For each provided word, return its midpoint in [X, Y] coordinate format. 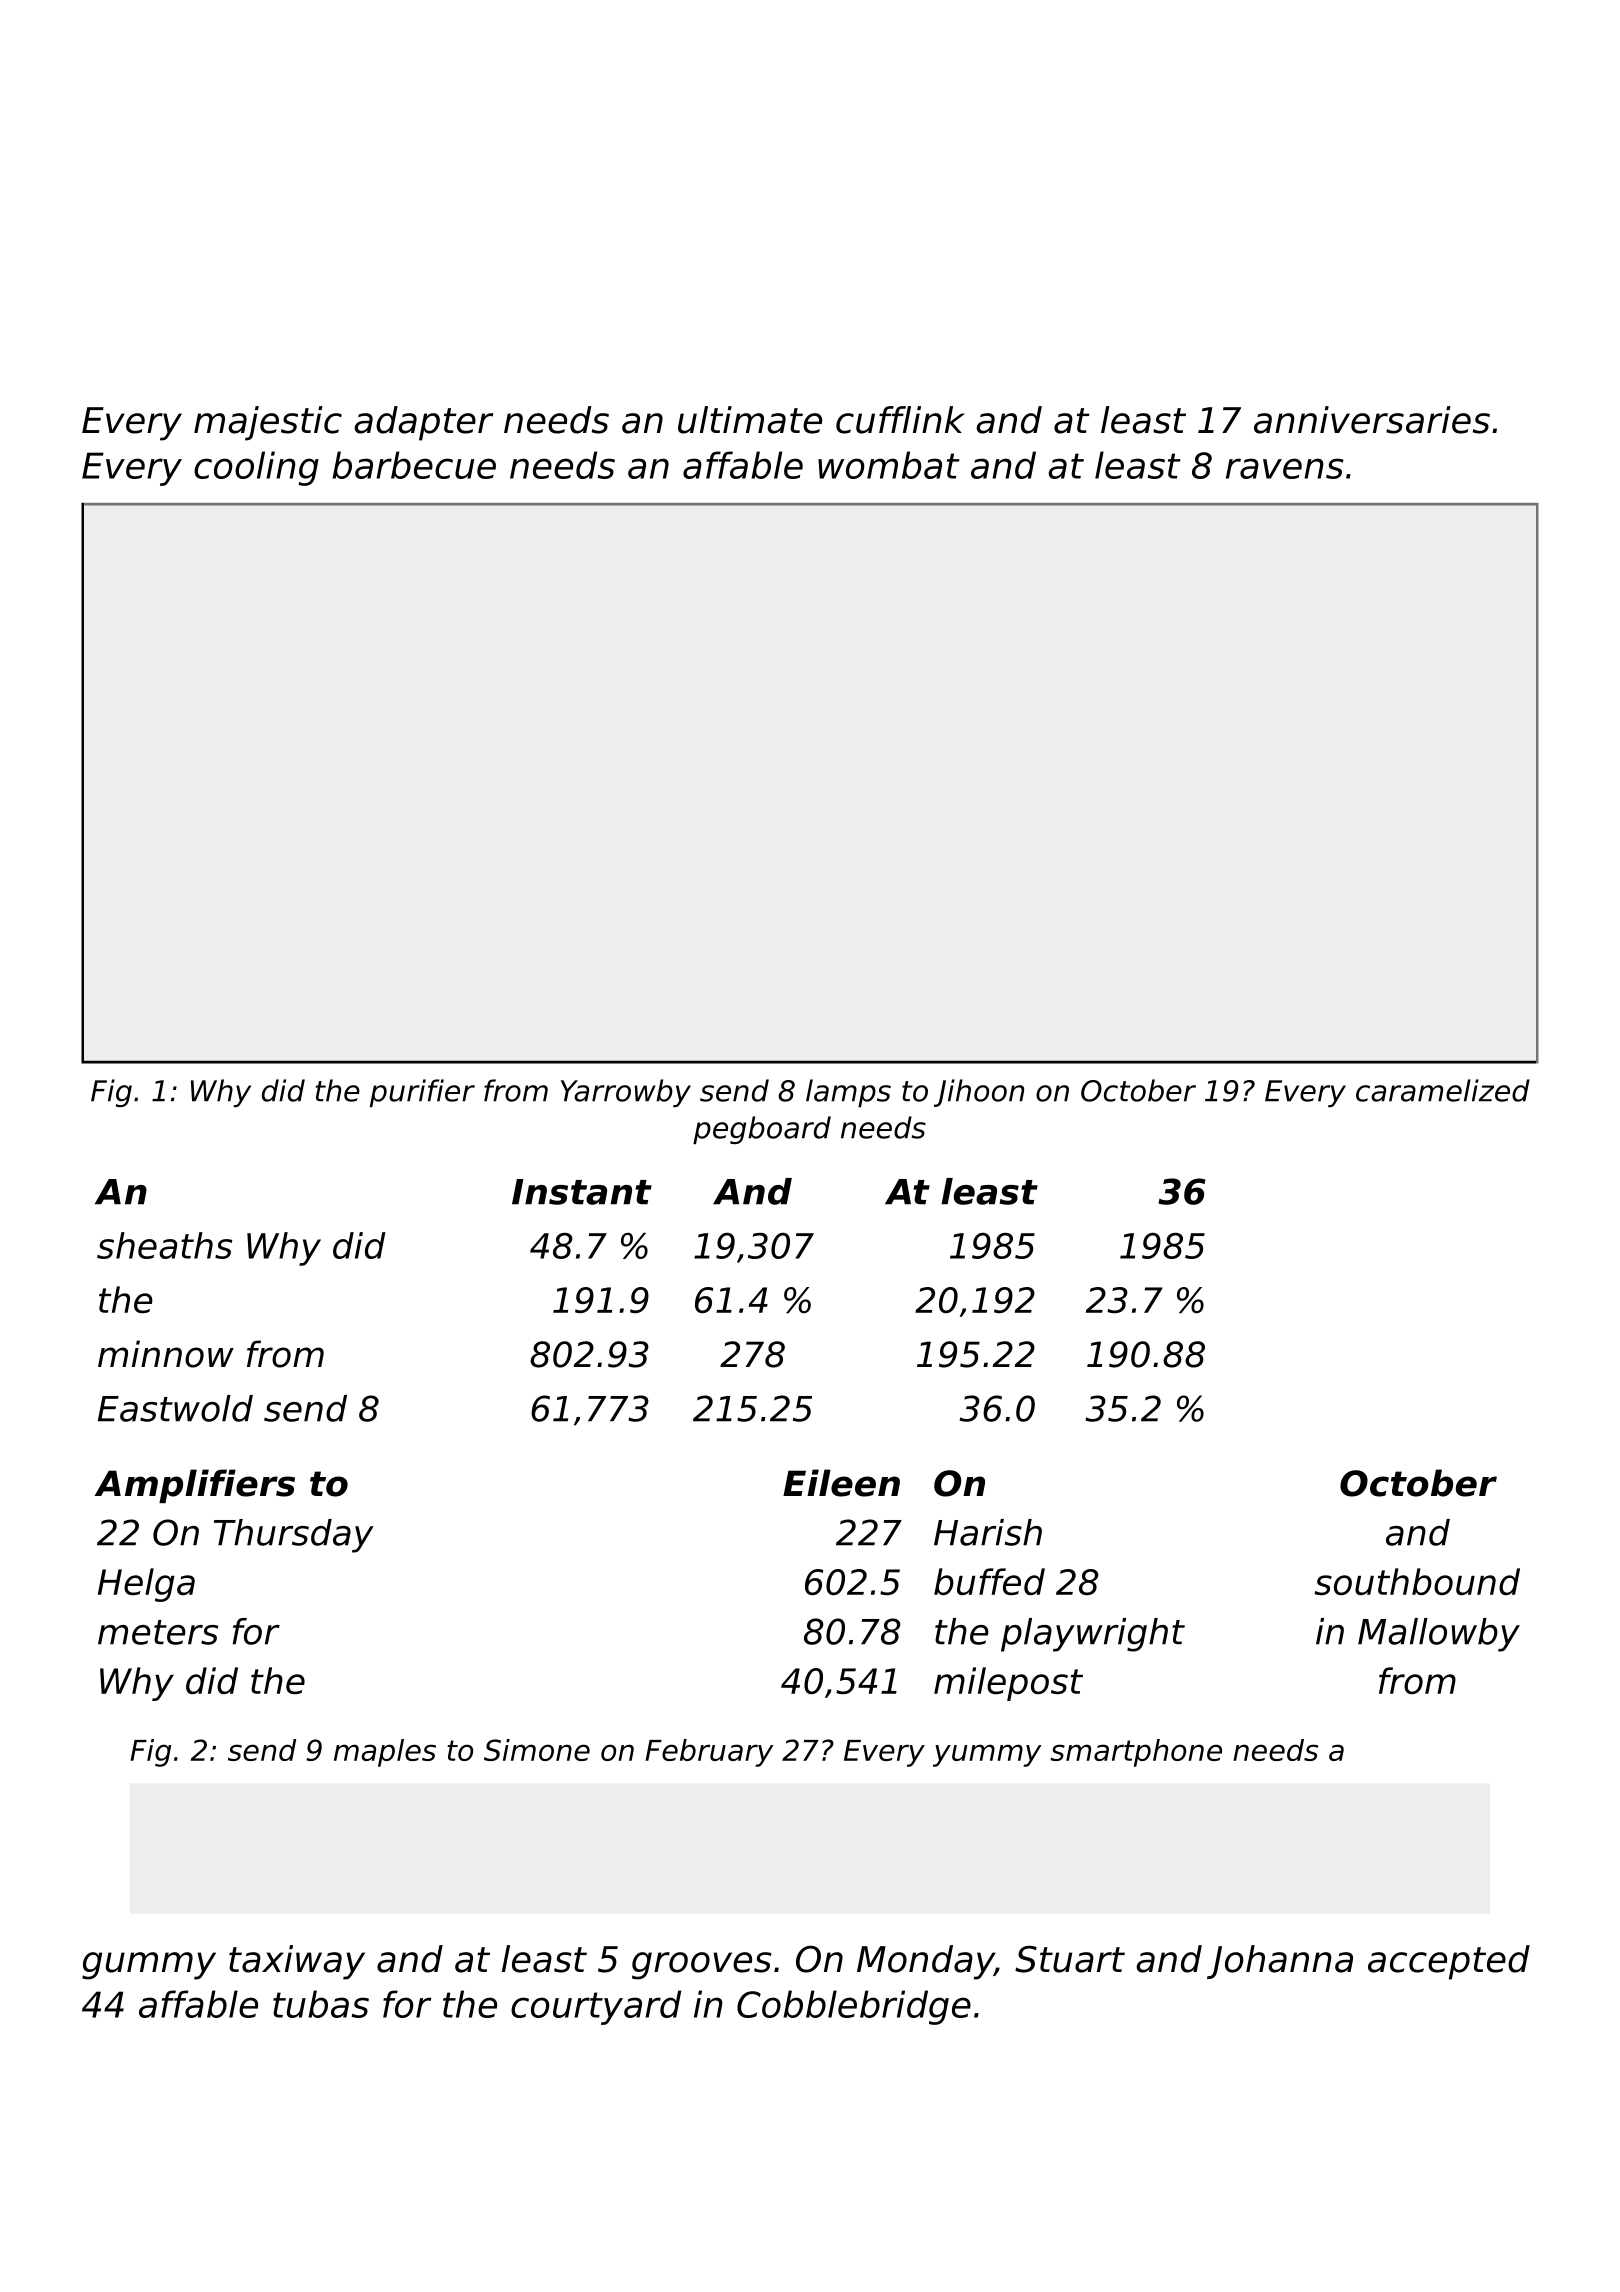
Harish [988, 1532]
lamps [848, 1093]
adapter [423, 423]
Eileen [841, 1483]
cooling [256, 468]
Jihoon [979, 1093]
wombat [889, 465]
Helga [146, 1585]
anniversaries [1372, 420]
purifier [422, 1093]
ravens [1285, 468]
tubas [321, 2004]
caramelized [1443, 1090]
